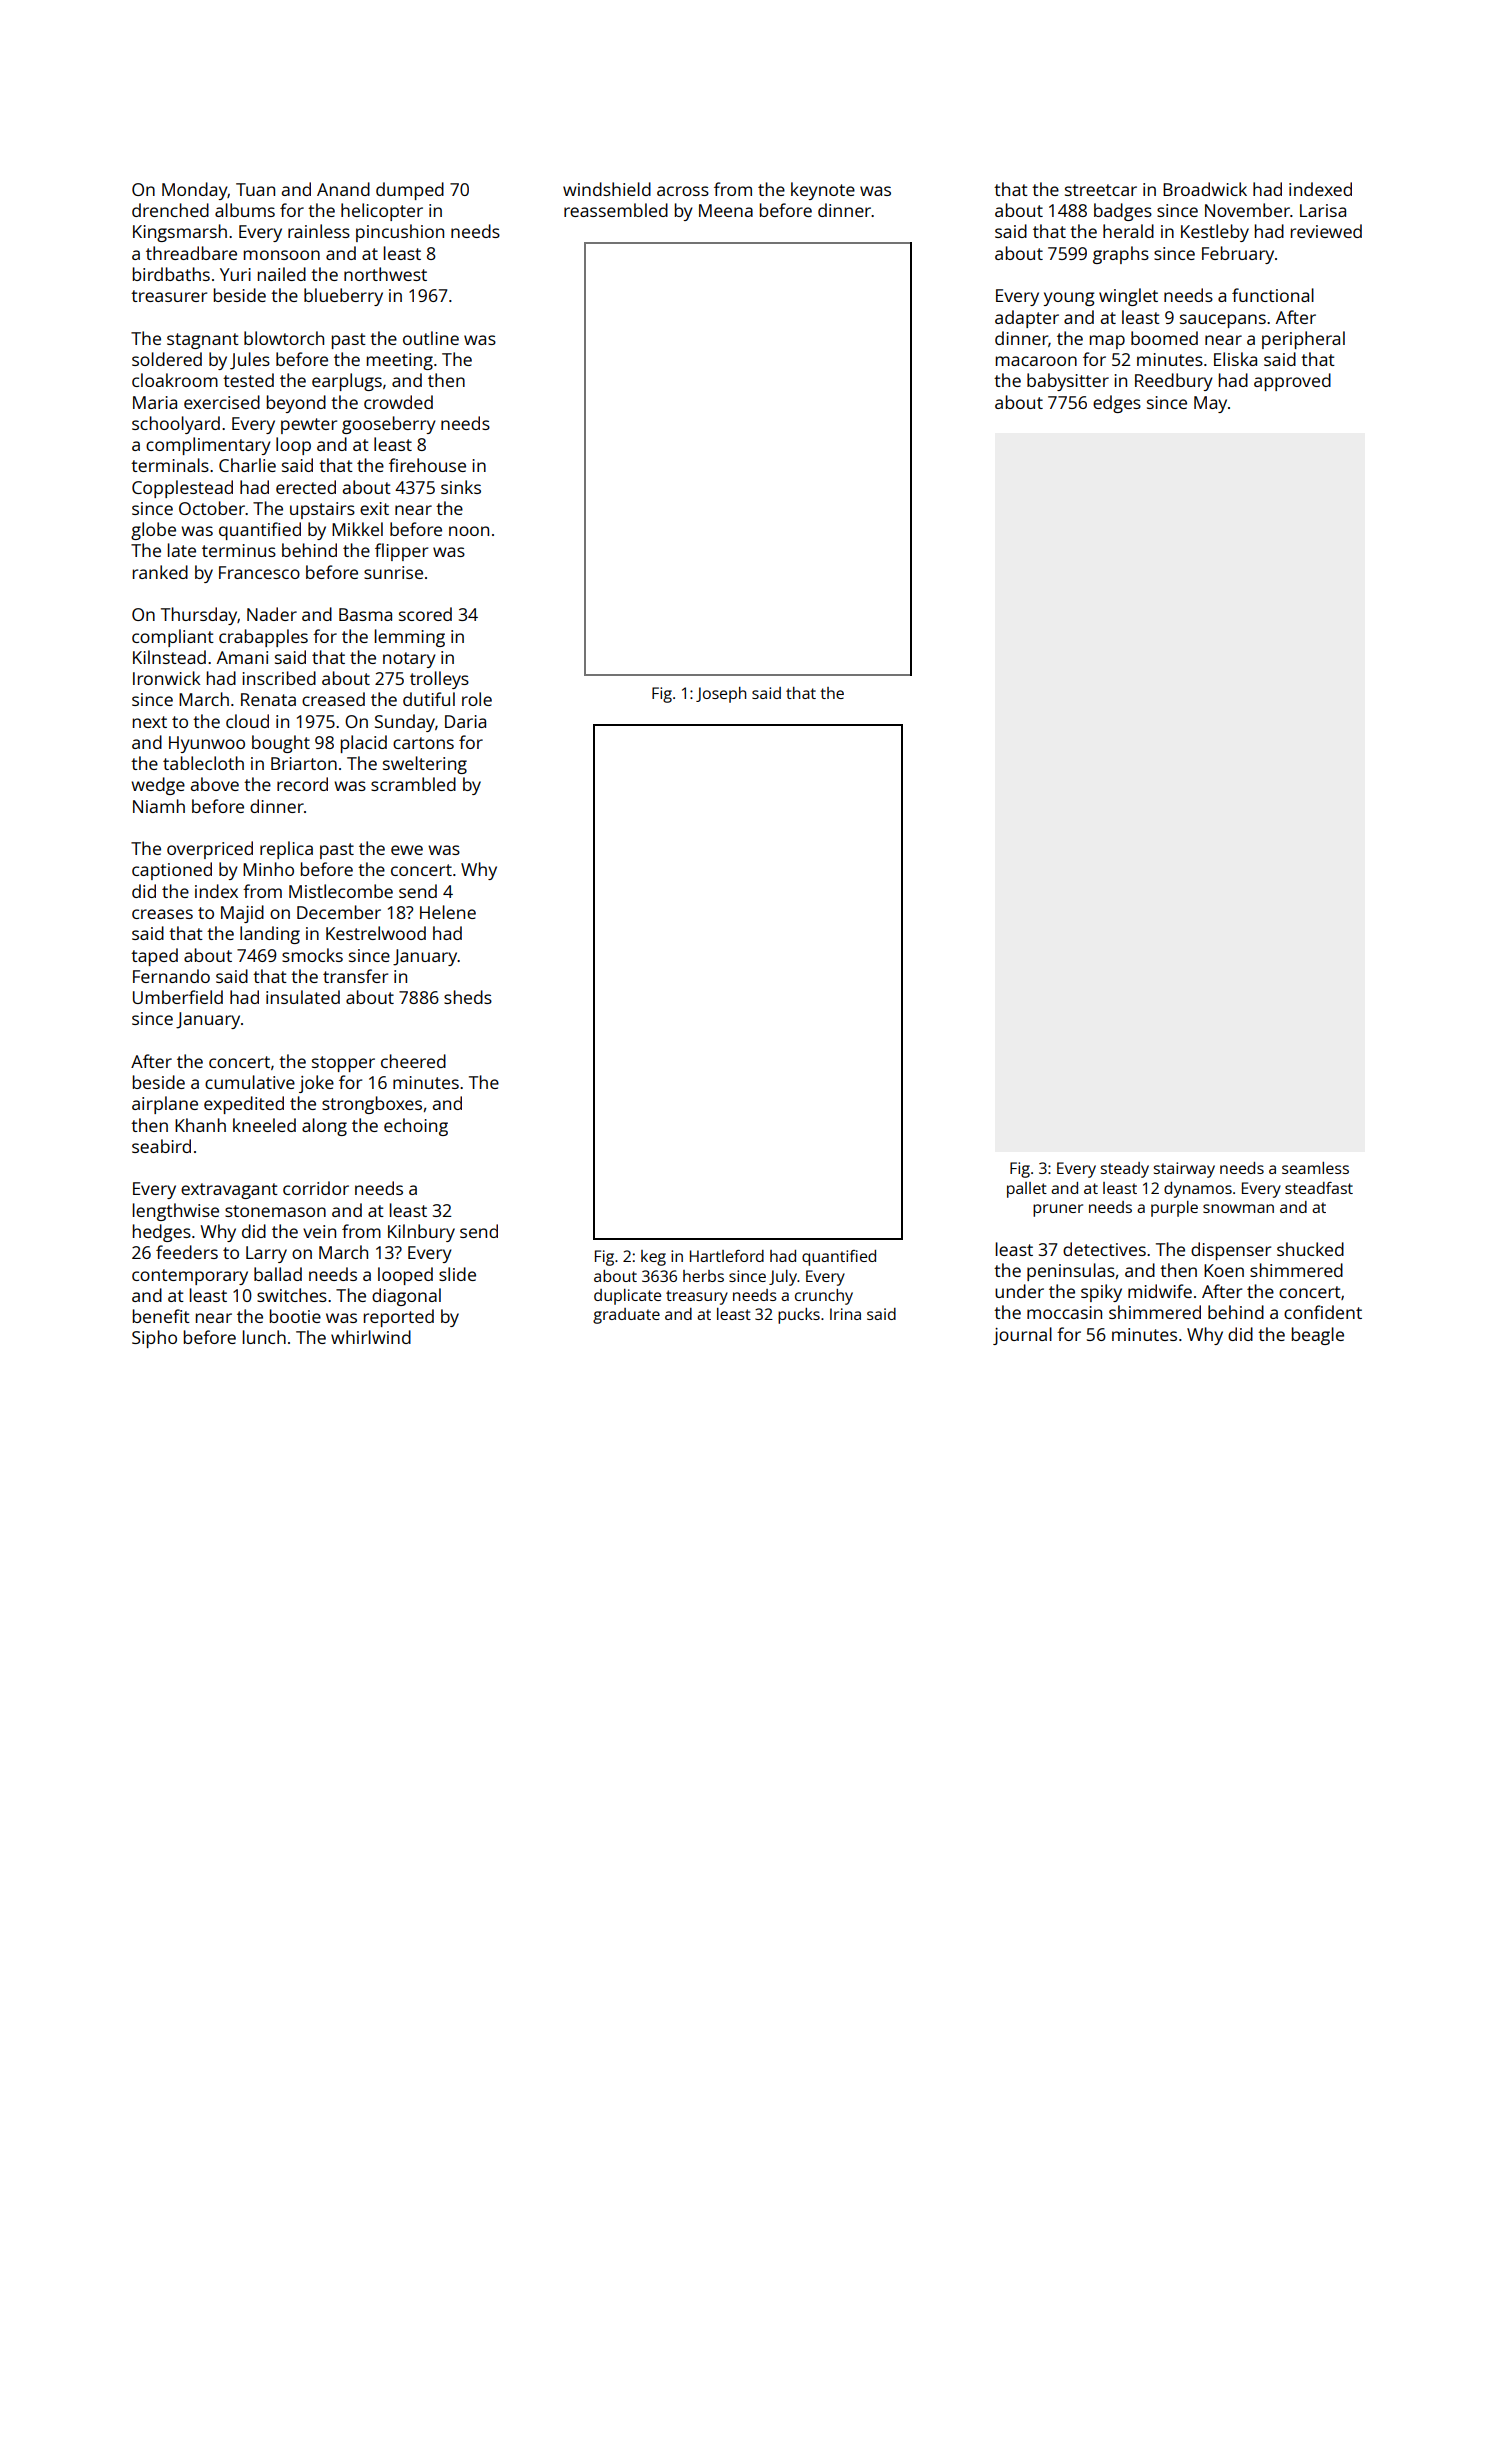 The width and height of the document is (1496, 2464). What do you see at coordinates (1326, 231) in the document?
I see `reviewed` at bounding box center [1326, 231].
